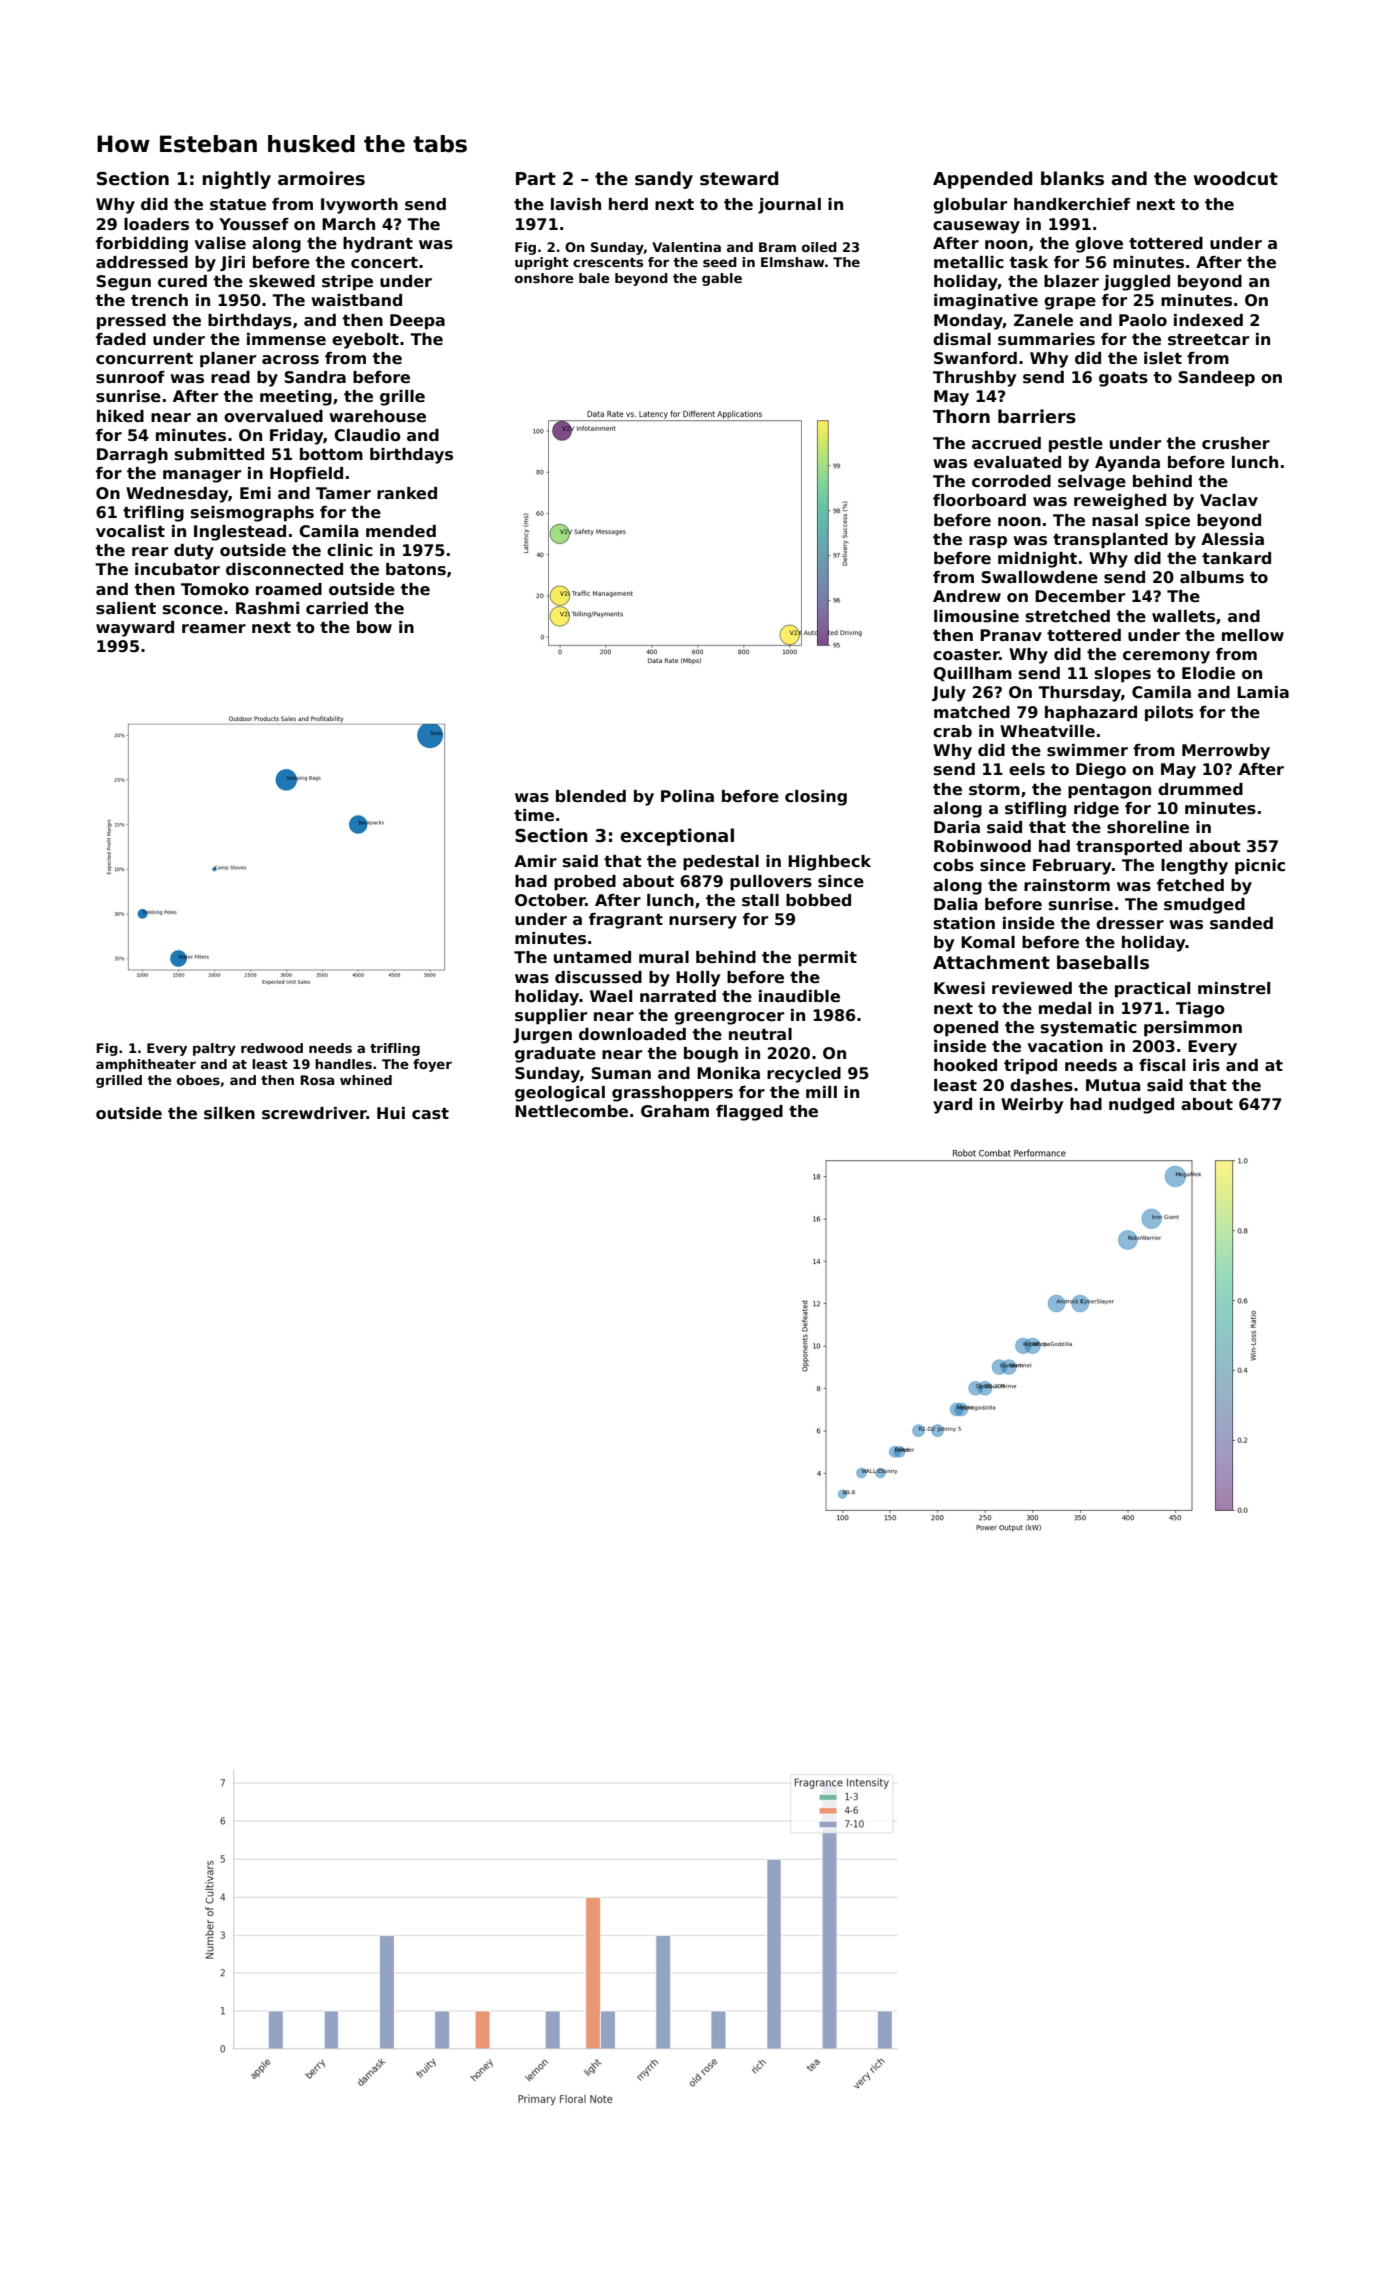 Image resolution: width=1388 pixels, height=2286 pixels. What do you see at coordinates (1226, 752) in the document?
I see `Merrowby` at bounding box center [1226, 752].
